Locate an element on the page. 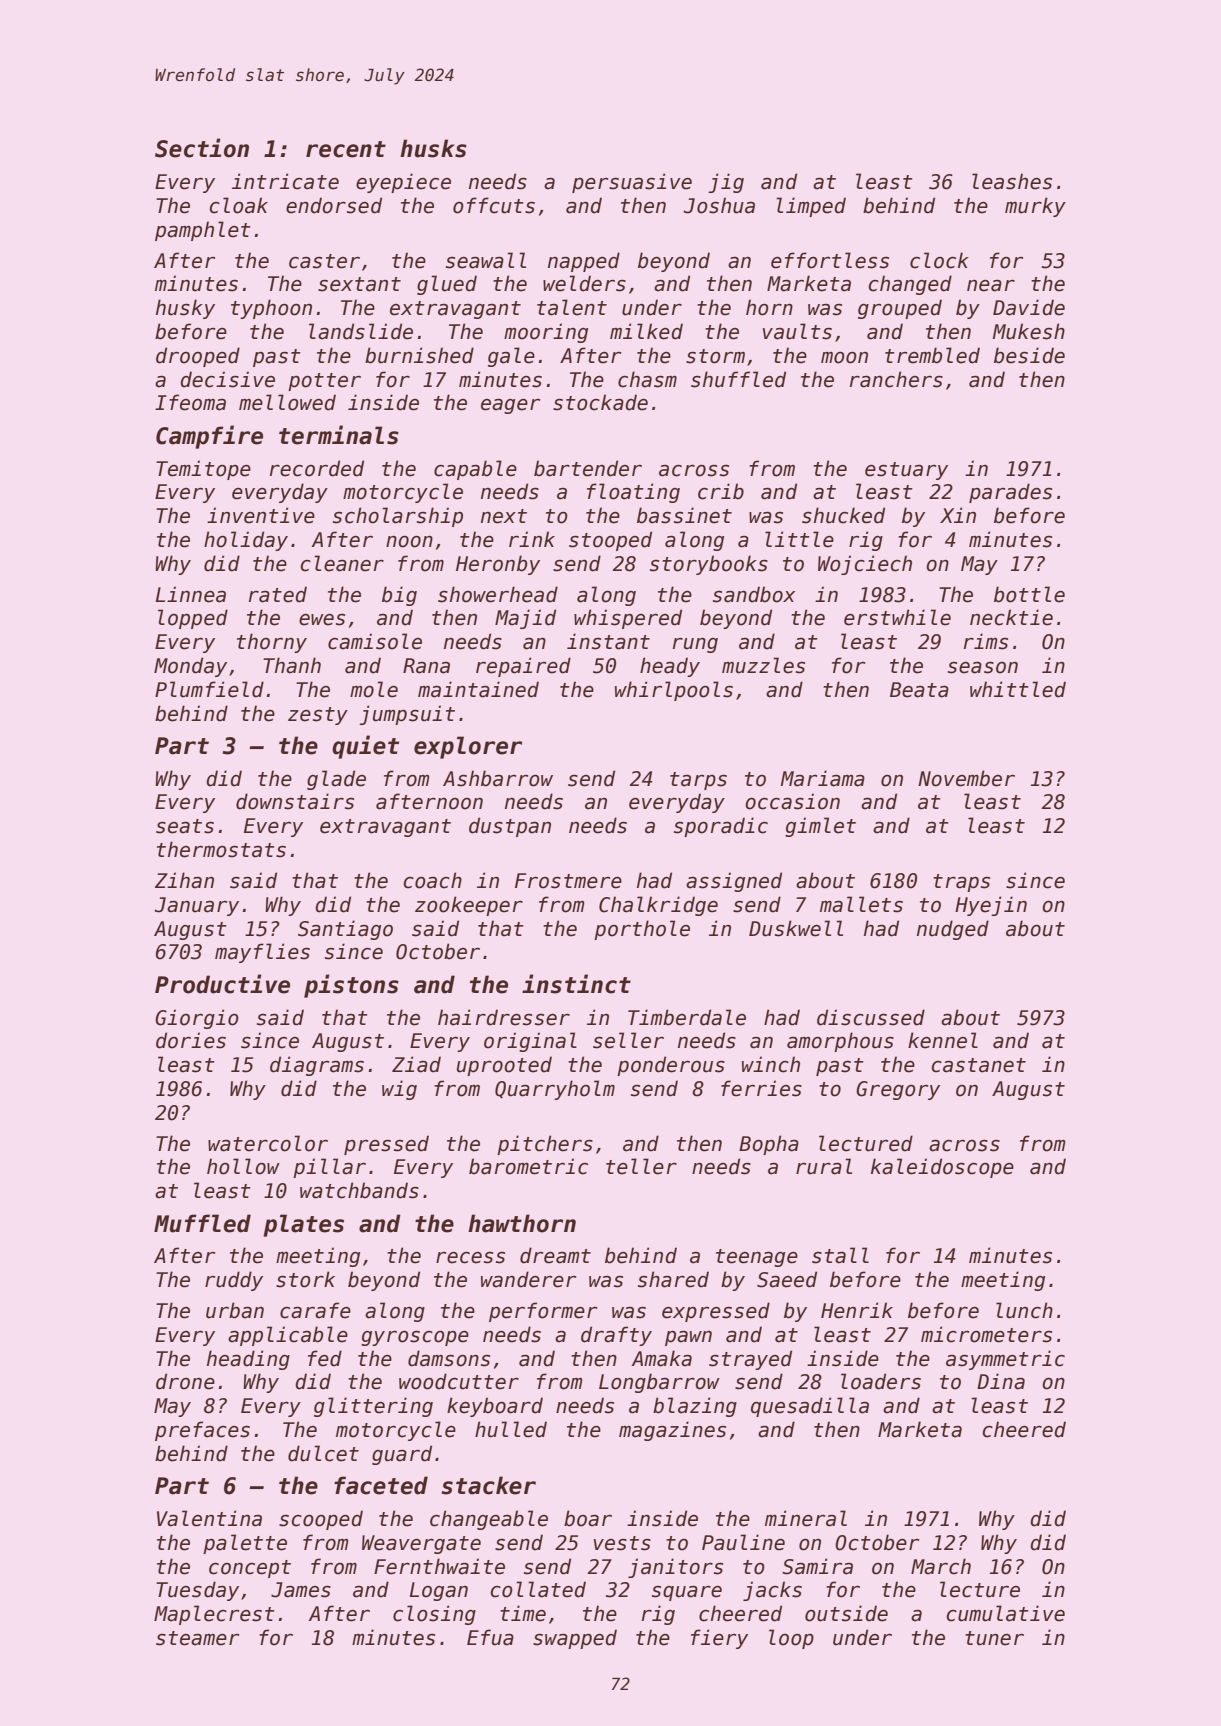 The width and height of the image is (1221, 1726). Productive is located at coordinates (222, 984).
